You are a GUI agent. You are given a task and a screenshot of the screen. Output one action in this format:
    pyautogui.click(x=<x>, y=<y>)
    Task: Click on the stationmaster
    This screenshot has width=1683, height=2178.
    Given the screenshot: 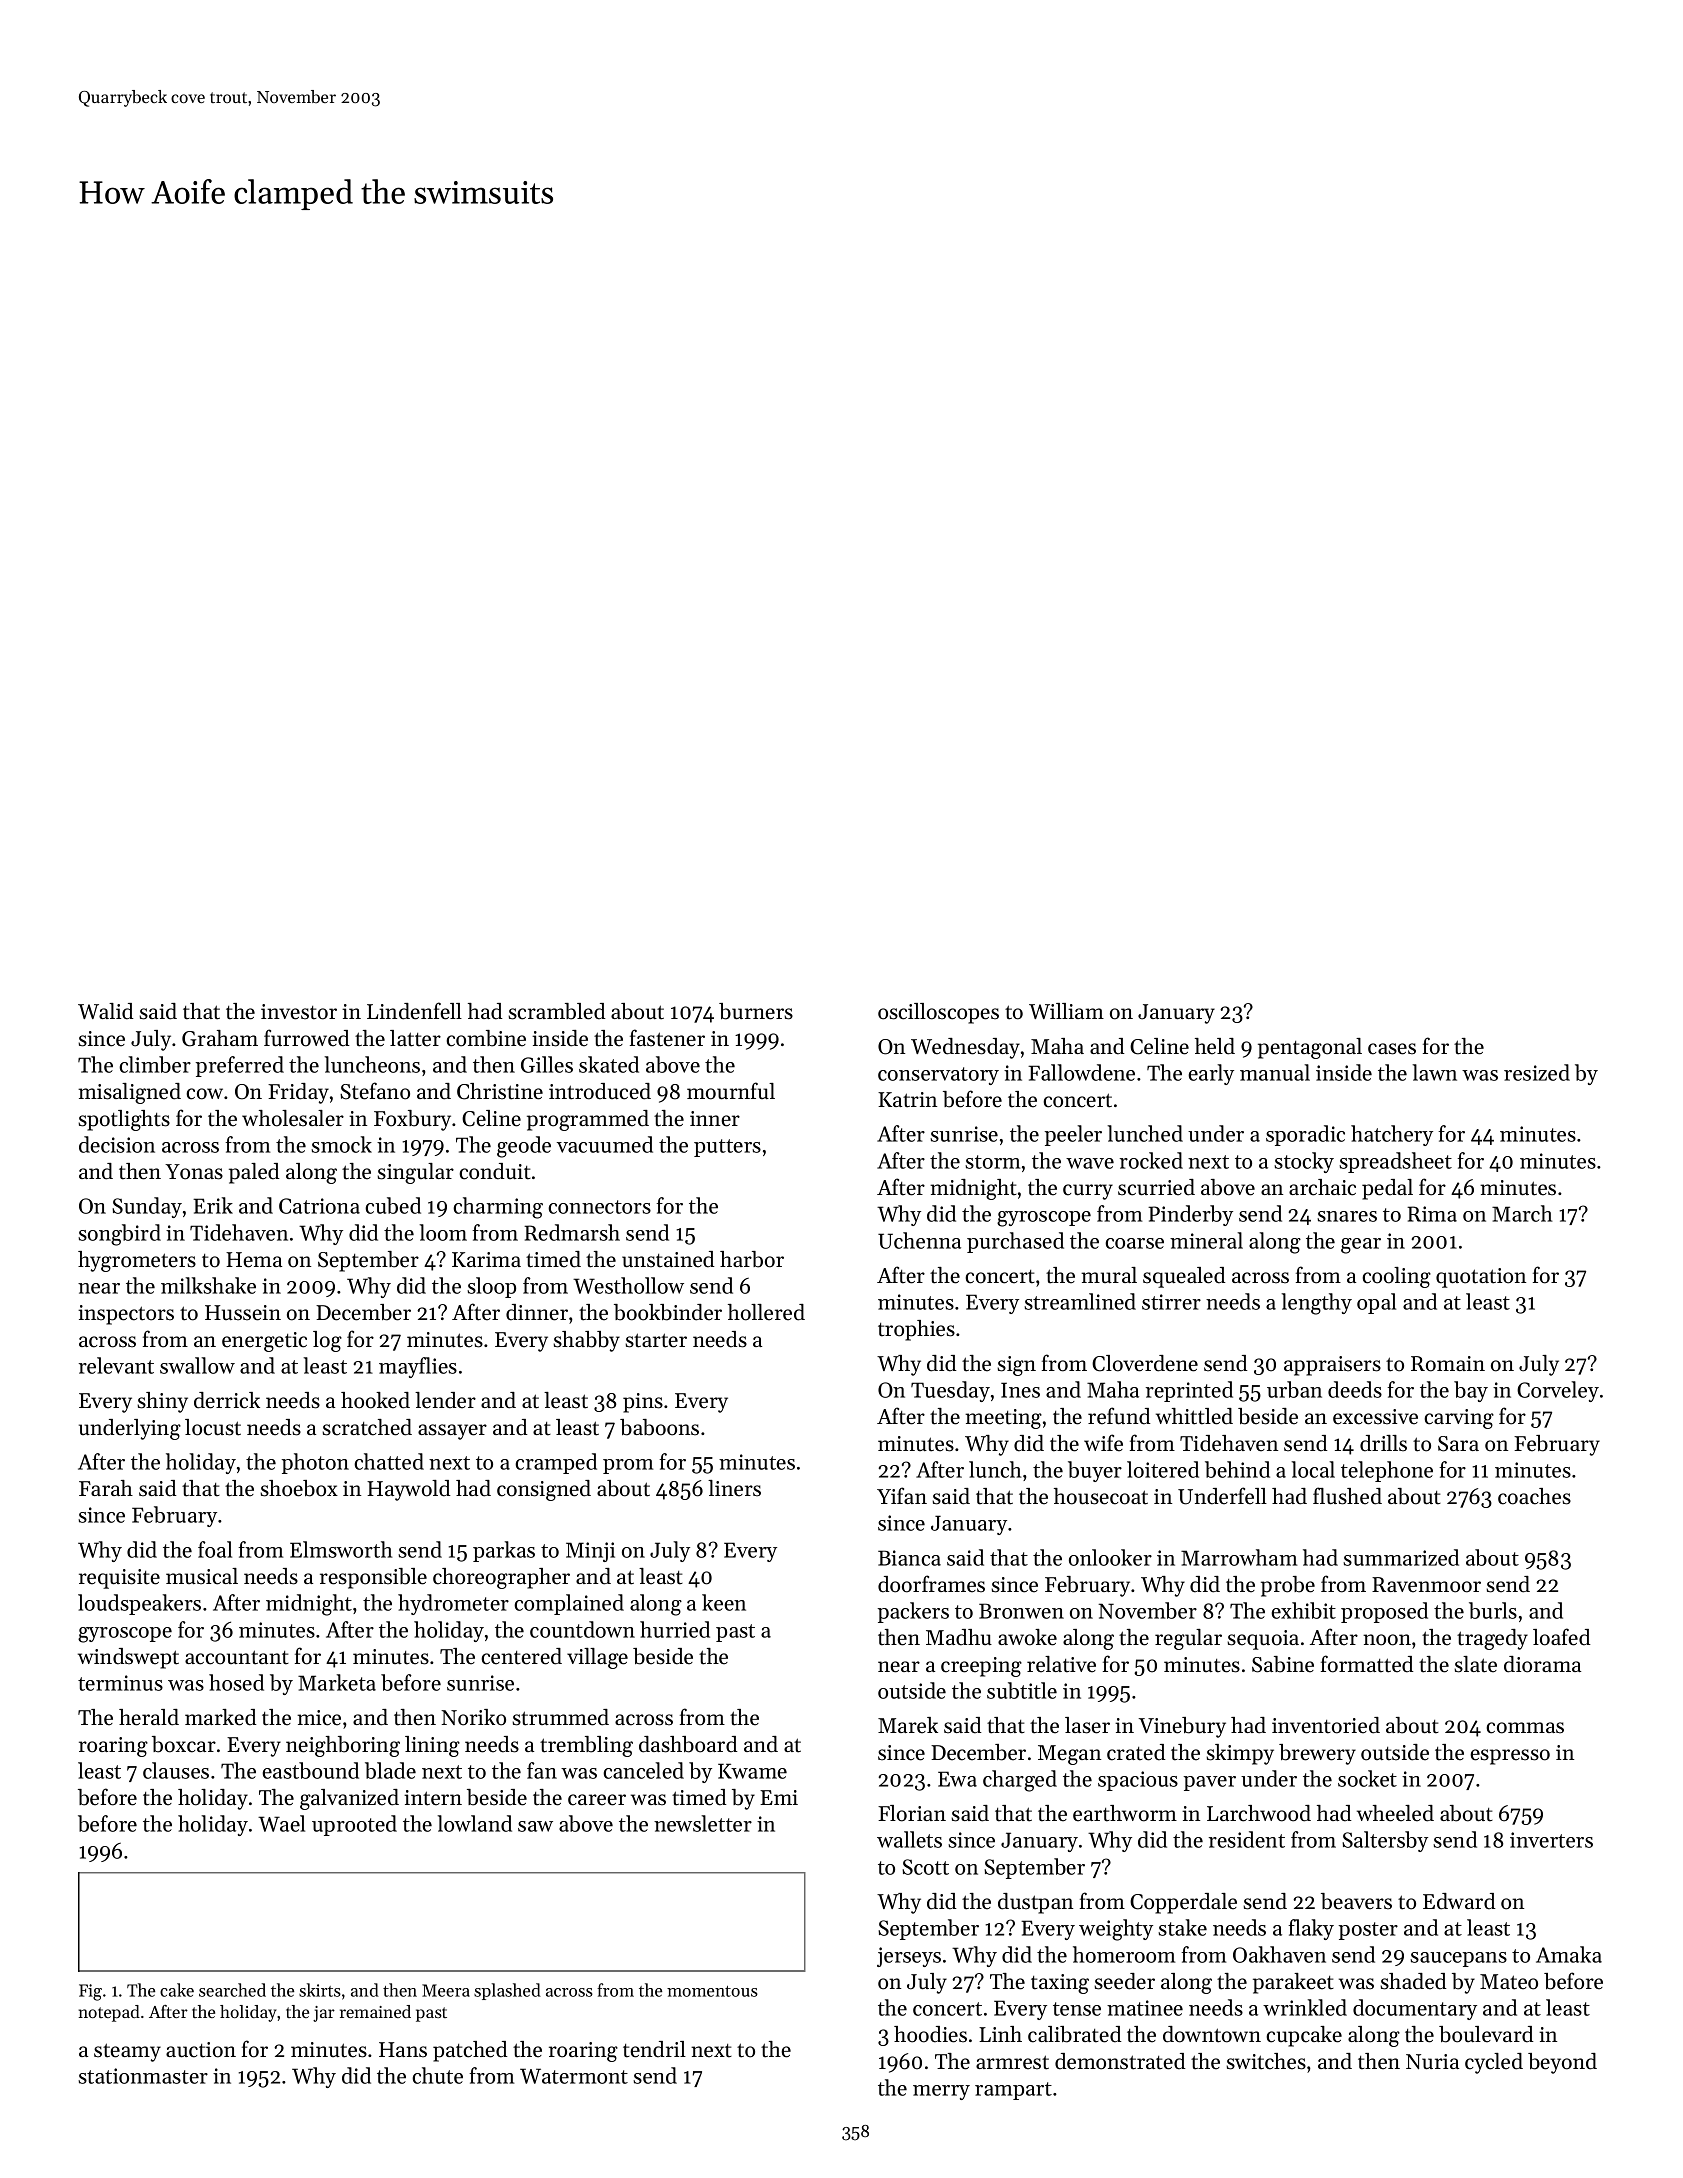 What is the action you would take?
    pyautogui.click(x=143, y=2076)
